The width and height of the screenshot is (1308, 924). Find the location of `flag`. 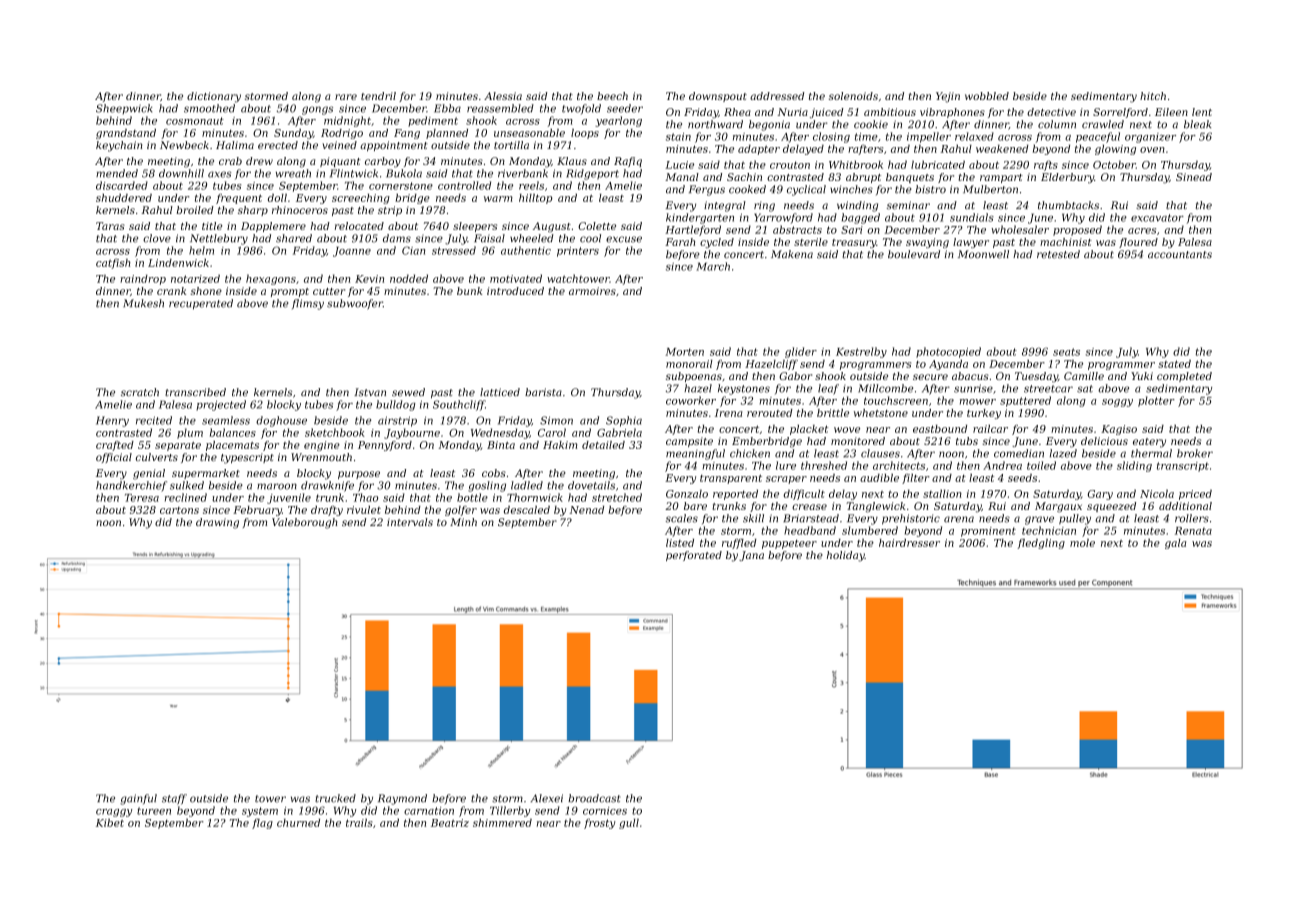

flag is located at coordinates (262, 823).
